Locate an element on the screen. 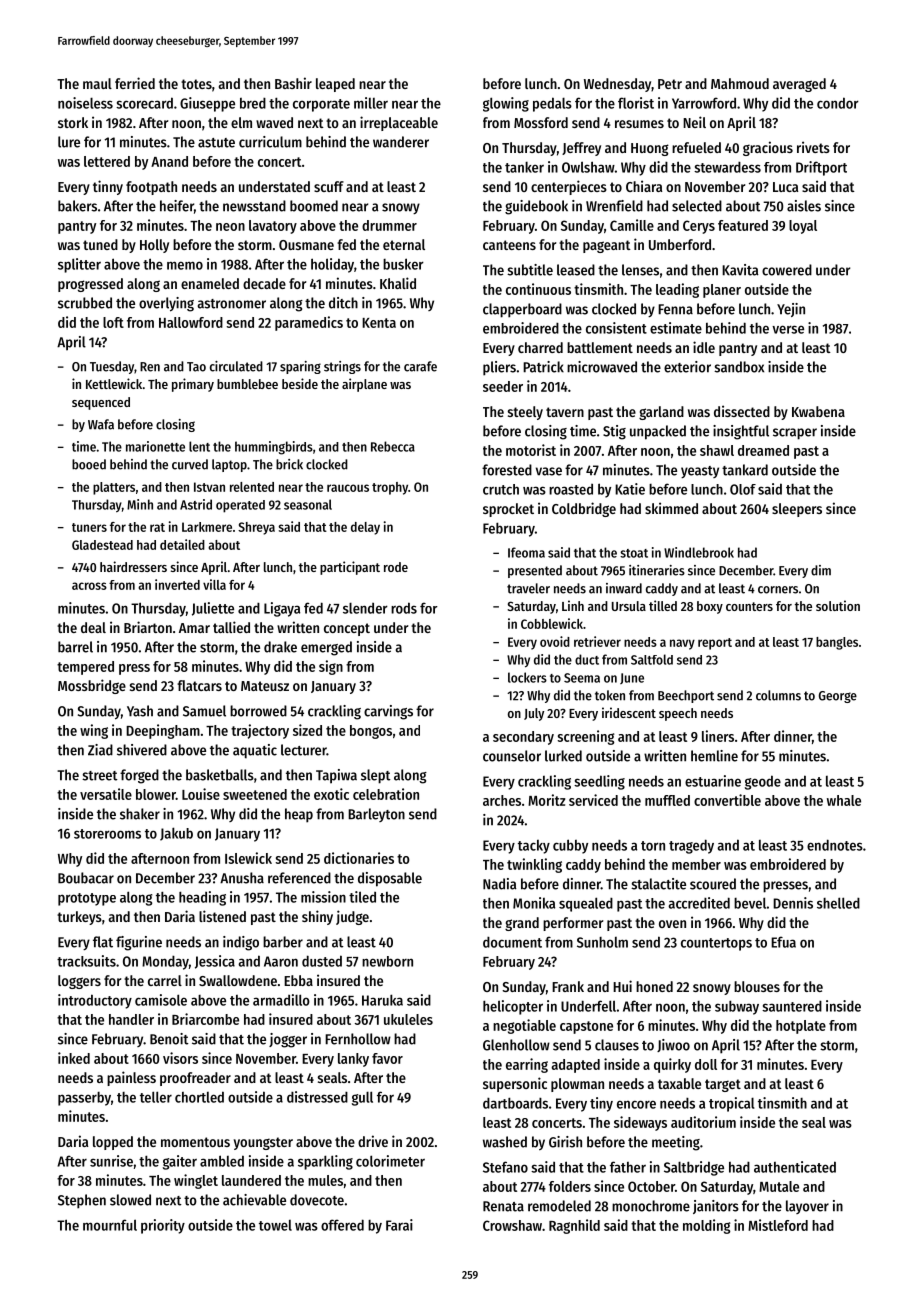 The image size is (924, 1308). shelled is located at coordinates (838, 903).
